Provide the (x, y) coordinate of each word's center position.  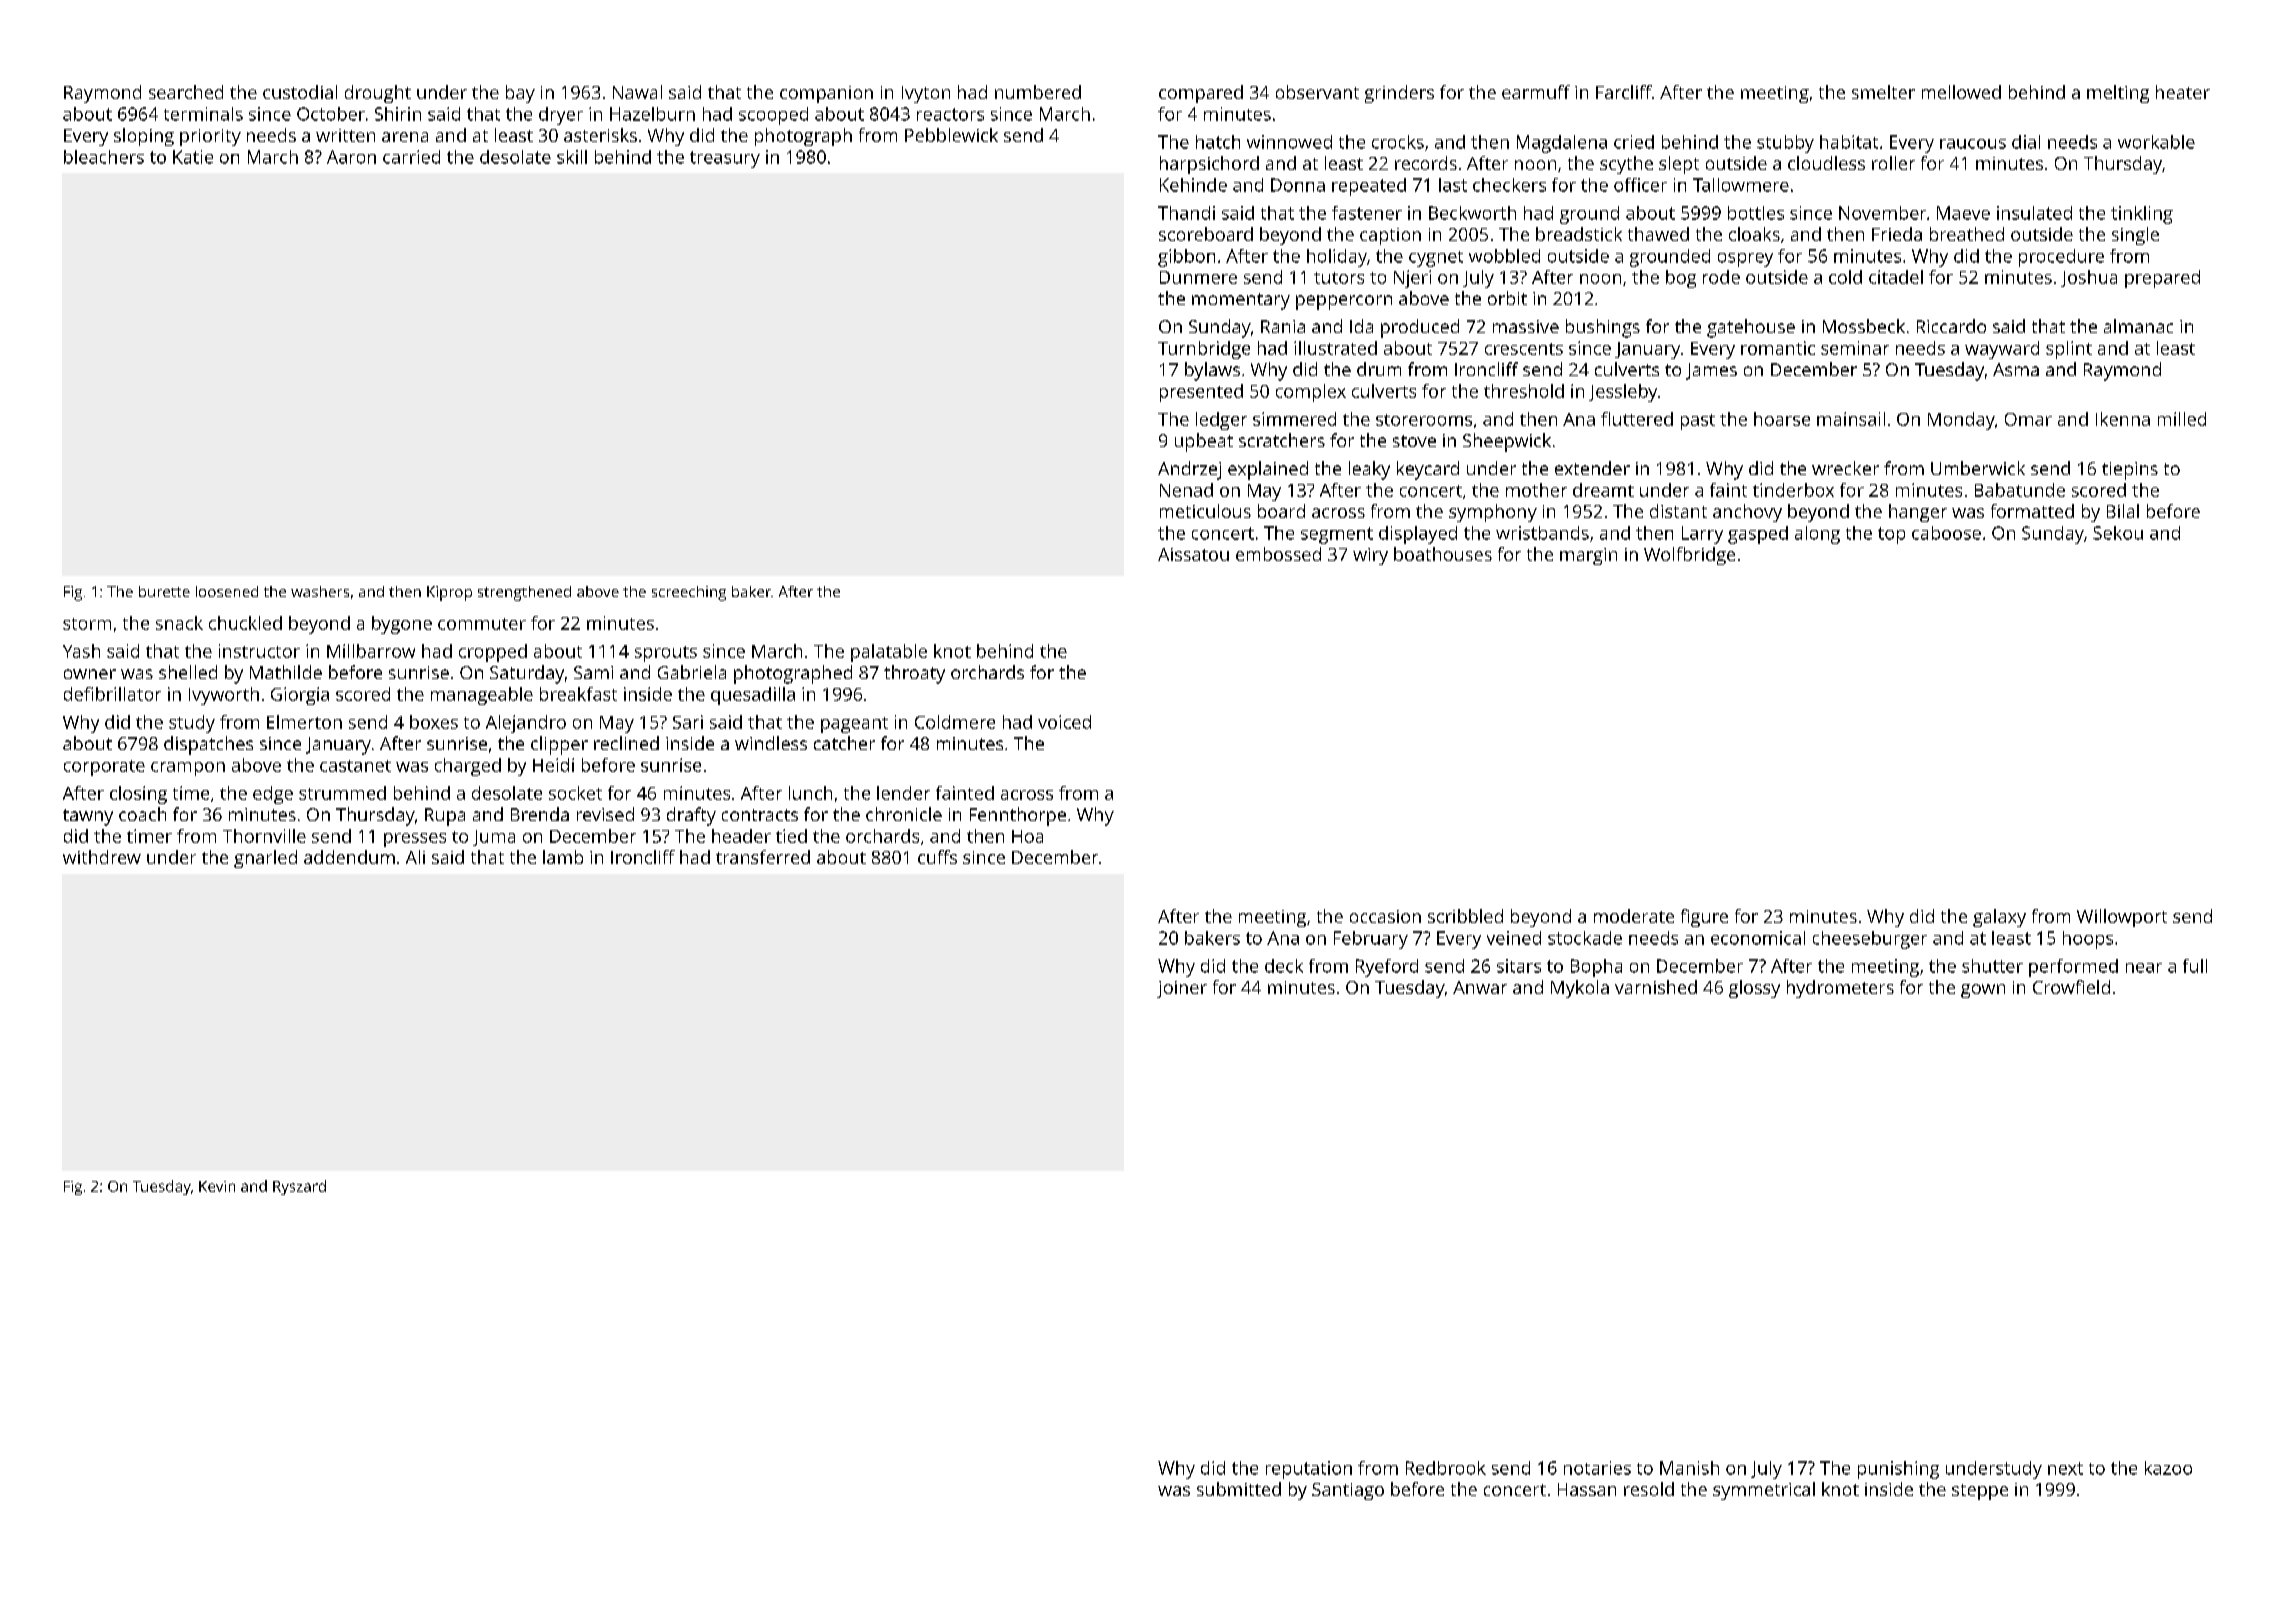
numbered (1038, 92)
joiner (1182, 989)
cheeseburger (1870, 940)
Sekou (2118, 533)
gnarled (265, 859)
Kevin (217, 1186)
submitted (1239, 1489)
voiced (1064, 722)
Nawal (637, 92)
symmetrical (1764, 1491)
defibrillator (112, 694)
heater (2183, 92)
